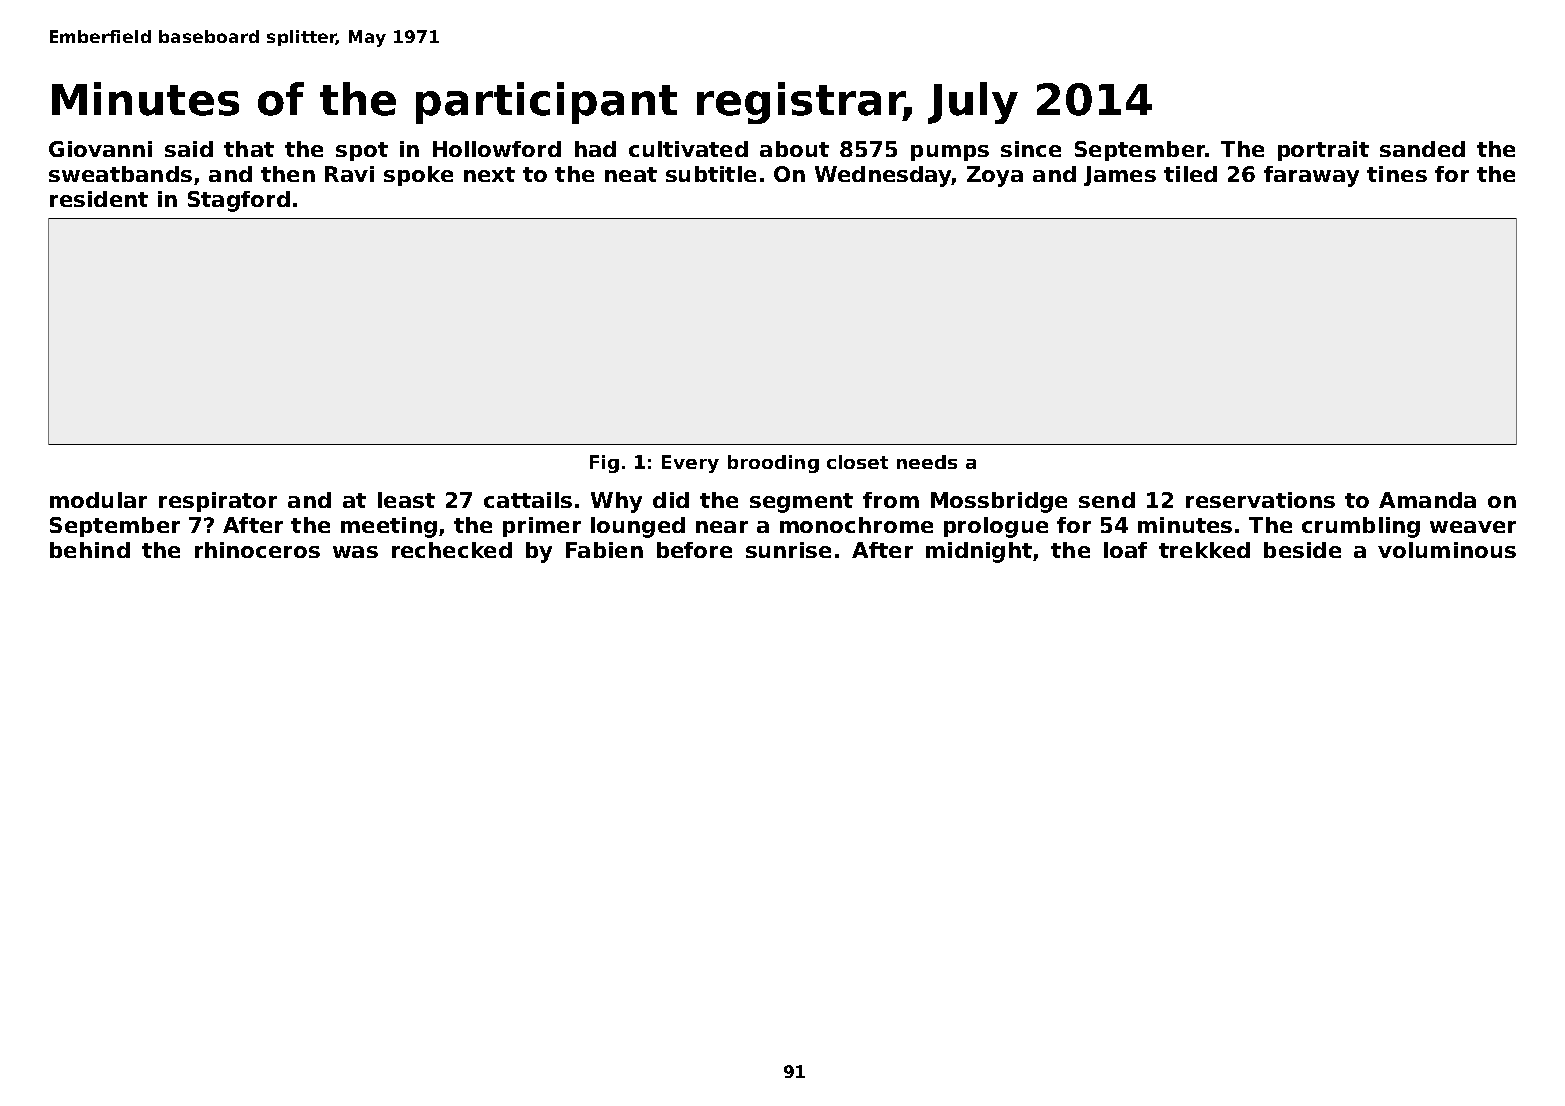  I want to click on least, so click(406, 500).
